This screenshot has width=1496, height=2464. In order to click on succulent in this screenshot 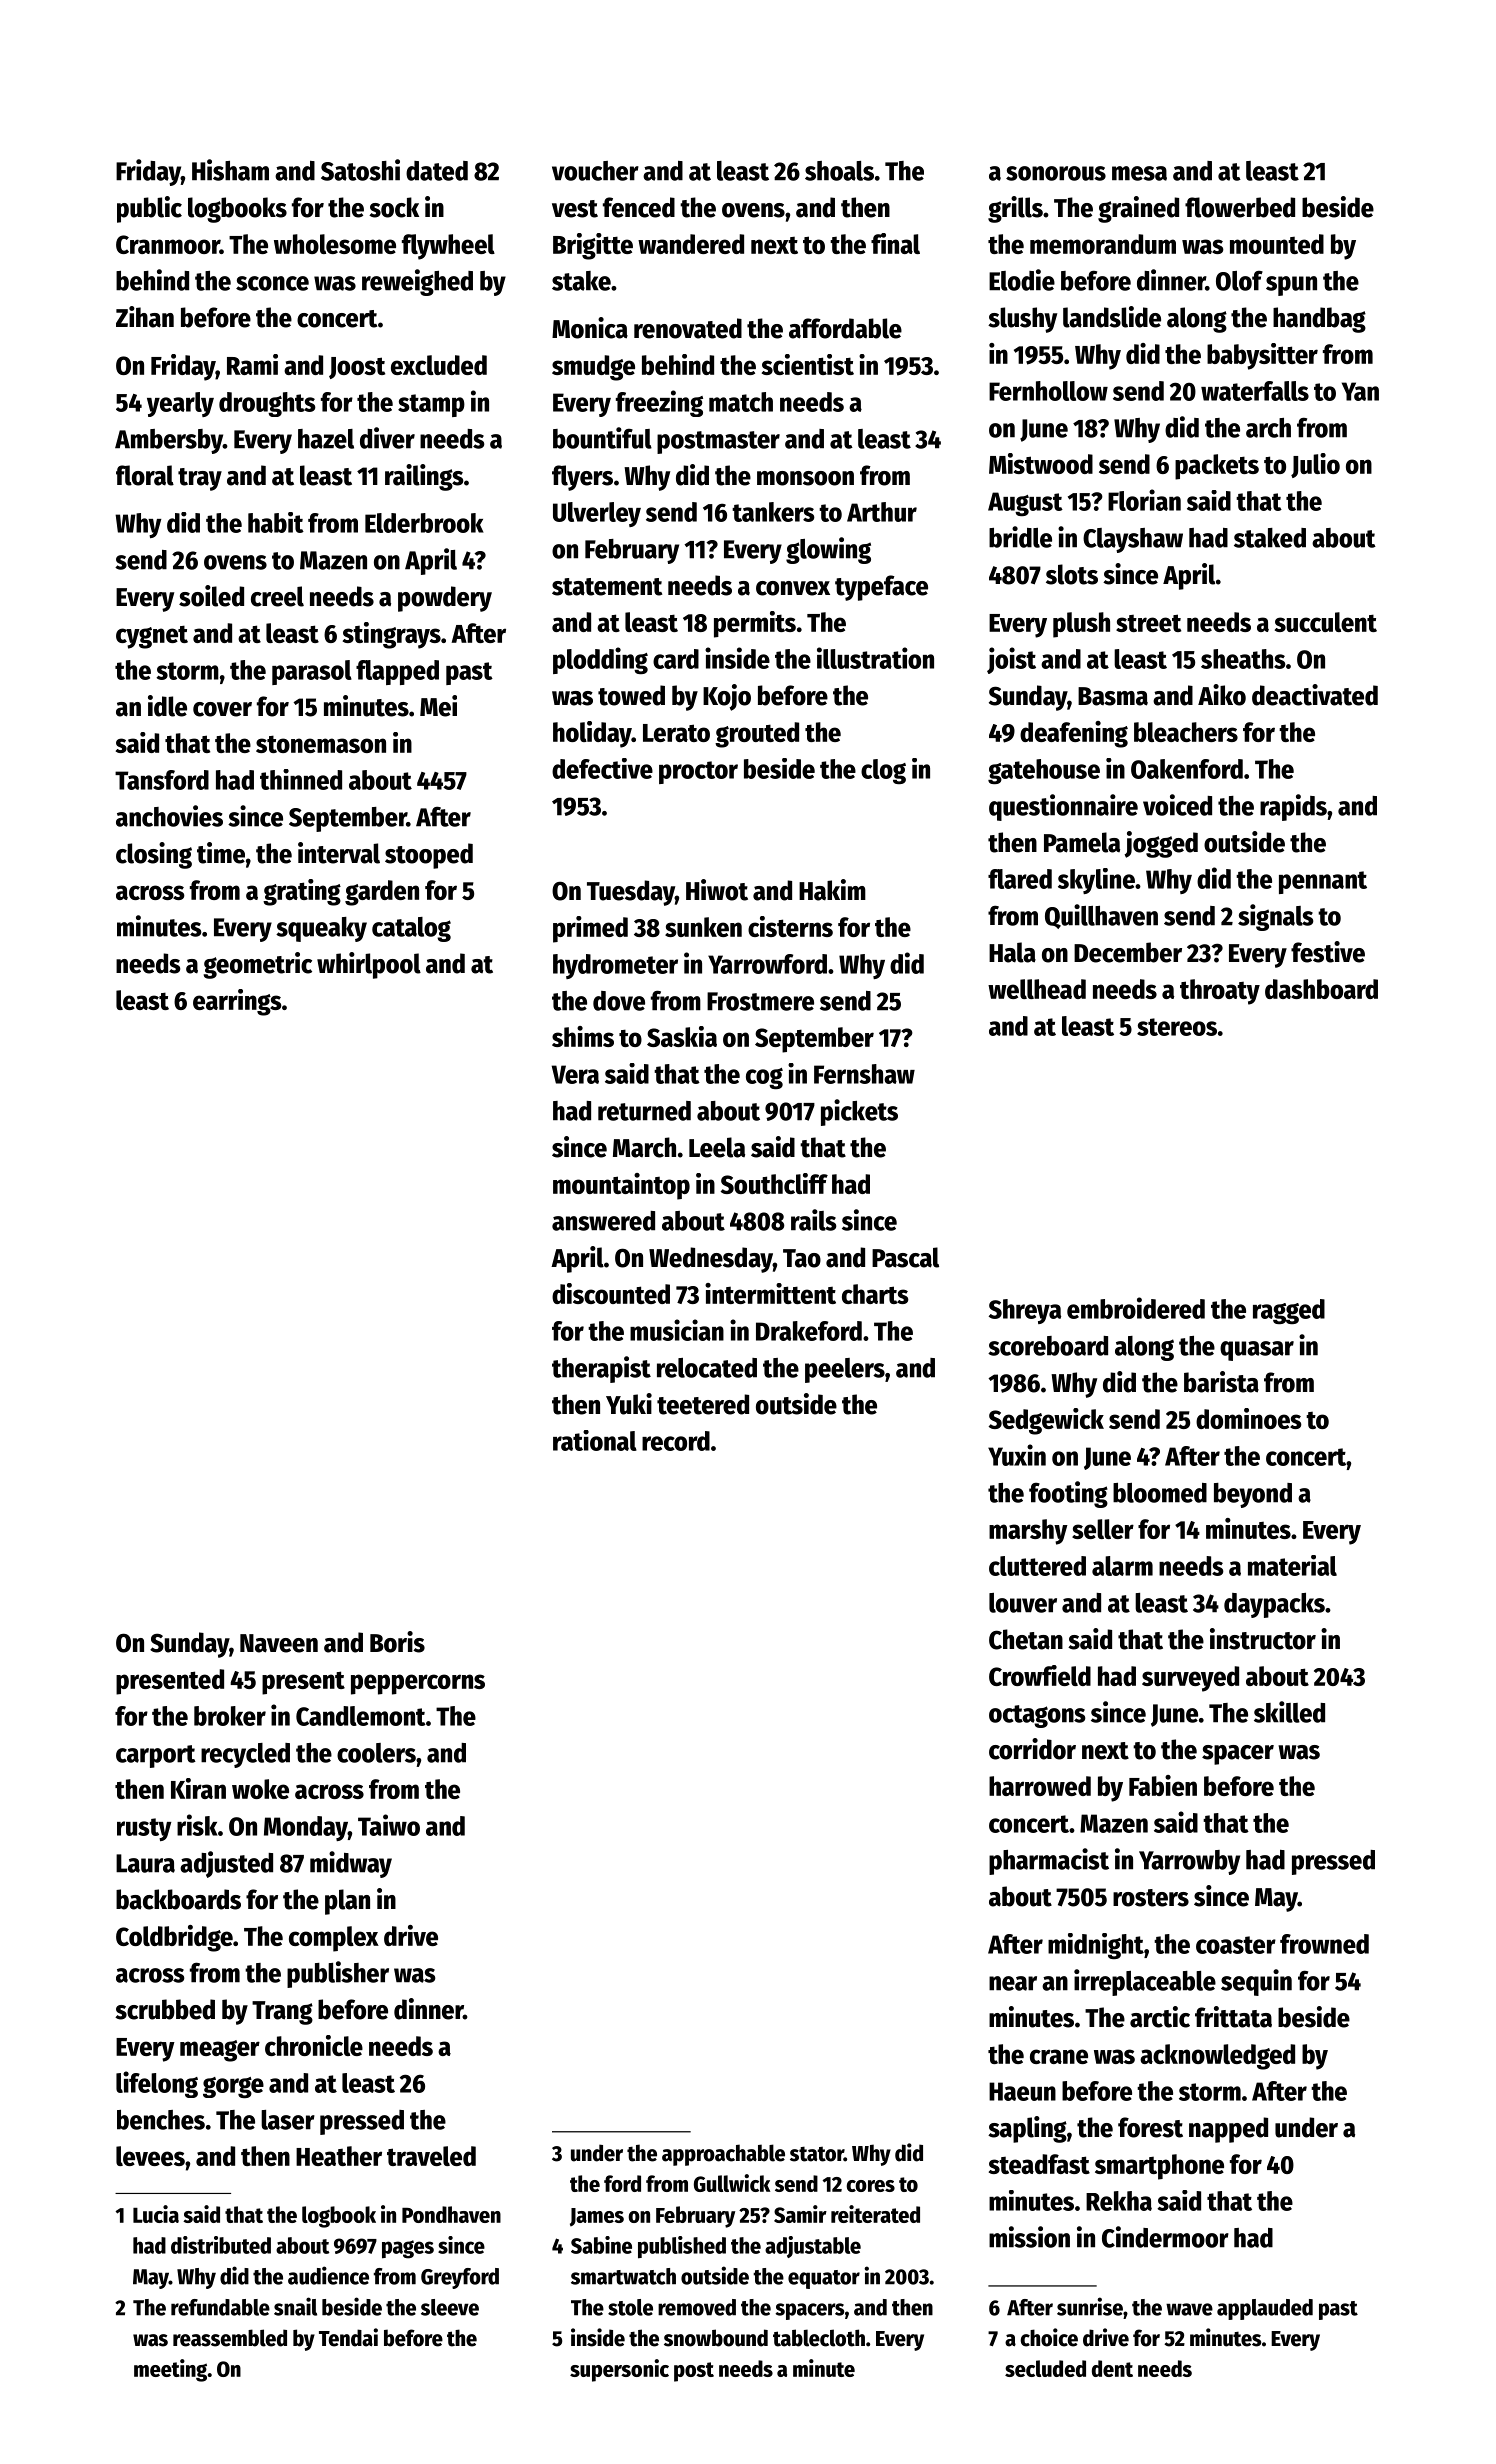, I will do `click(1326, 622)`.
